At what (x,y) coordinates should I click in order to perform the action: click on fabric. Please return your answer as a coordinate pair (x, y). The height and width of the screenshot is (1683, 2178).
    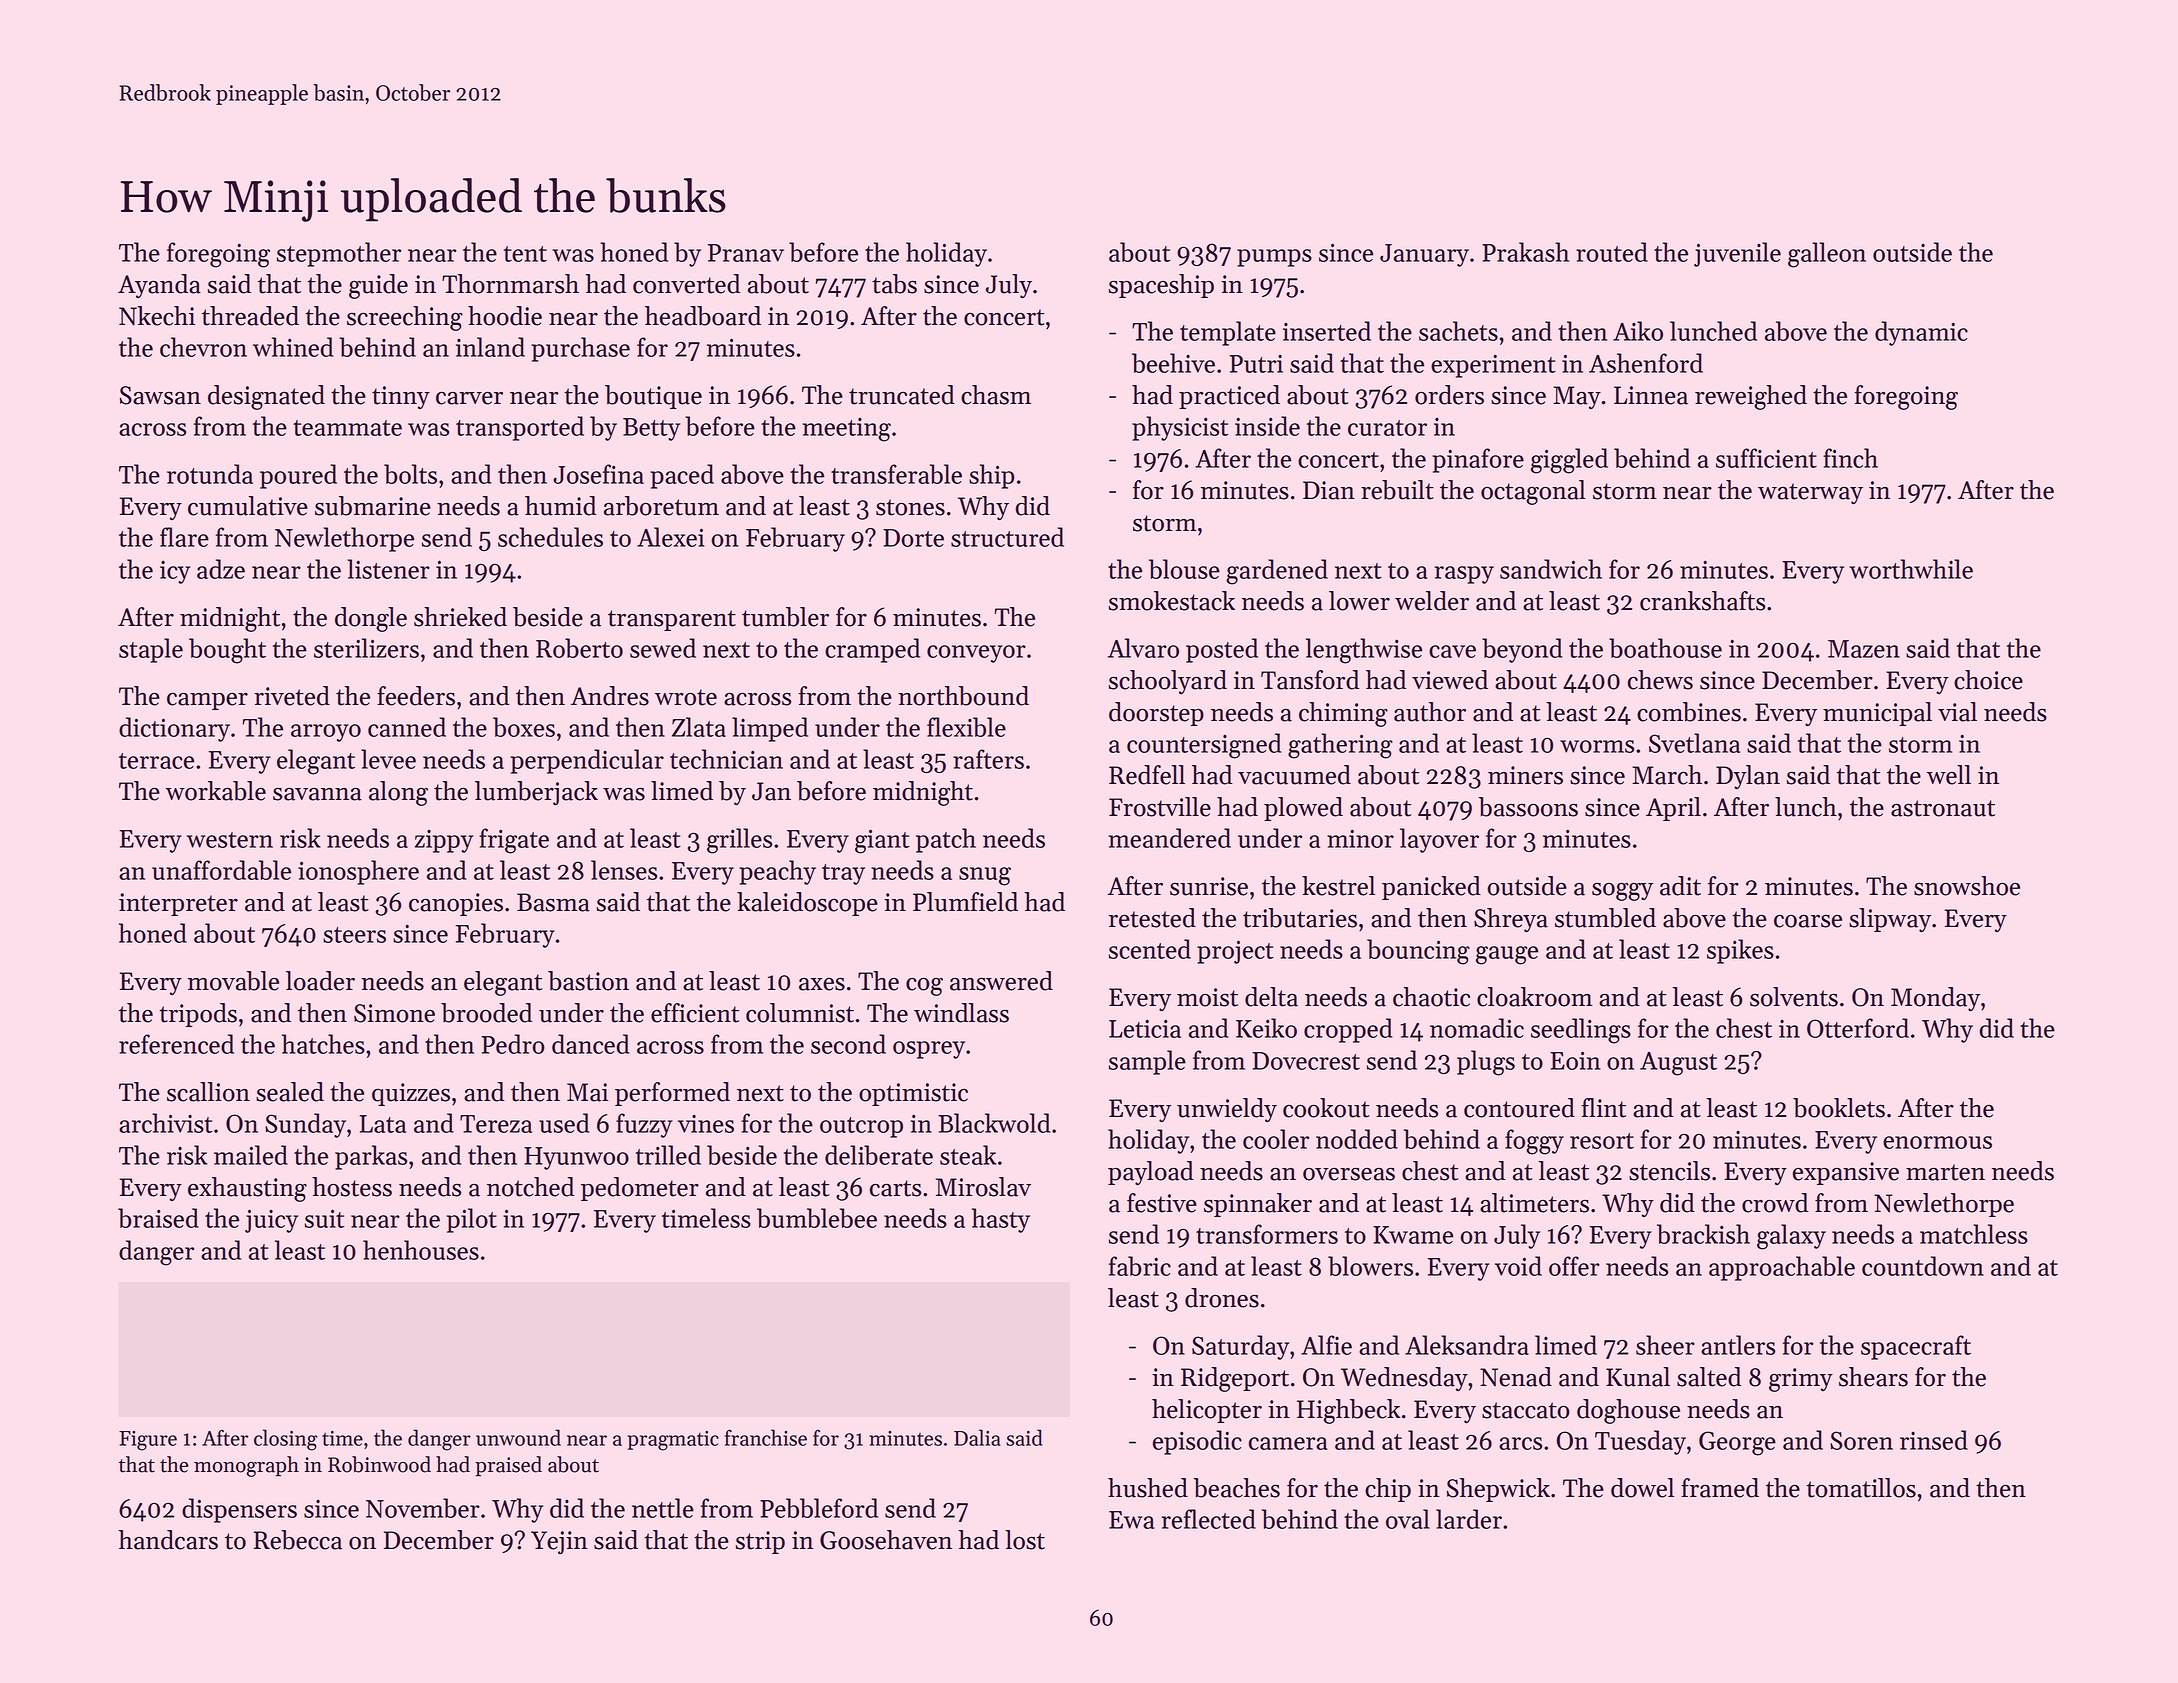
    Looking at the image, I should click on (1140, 1266).
